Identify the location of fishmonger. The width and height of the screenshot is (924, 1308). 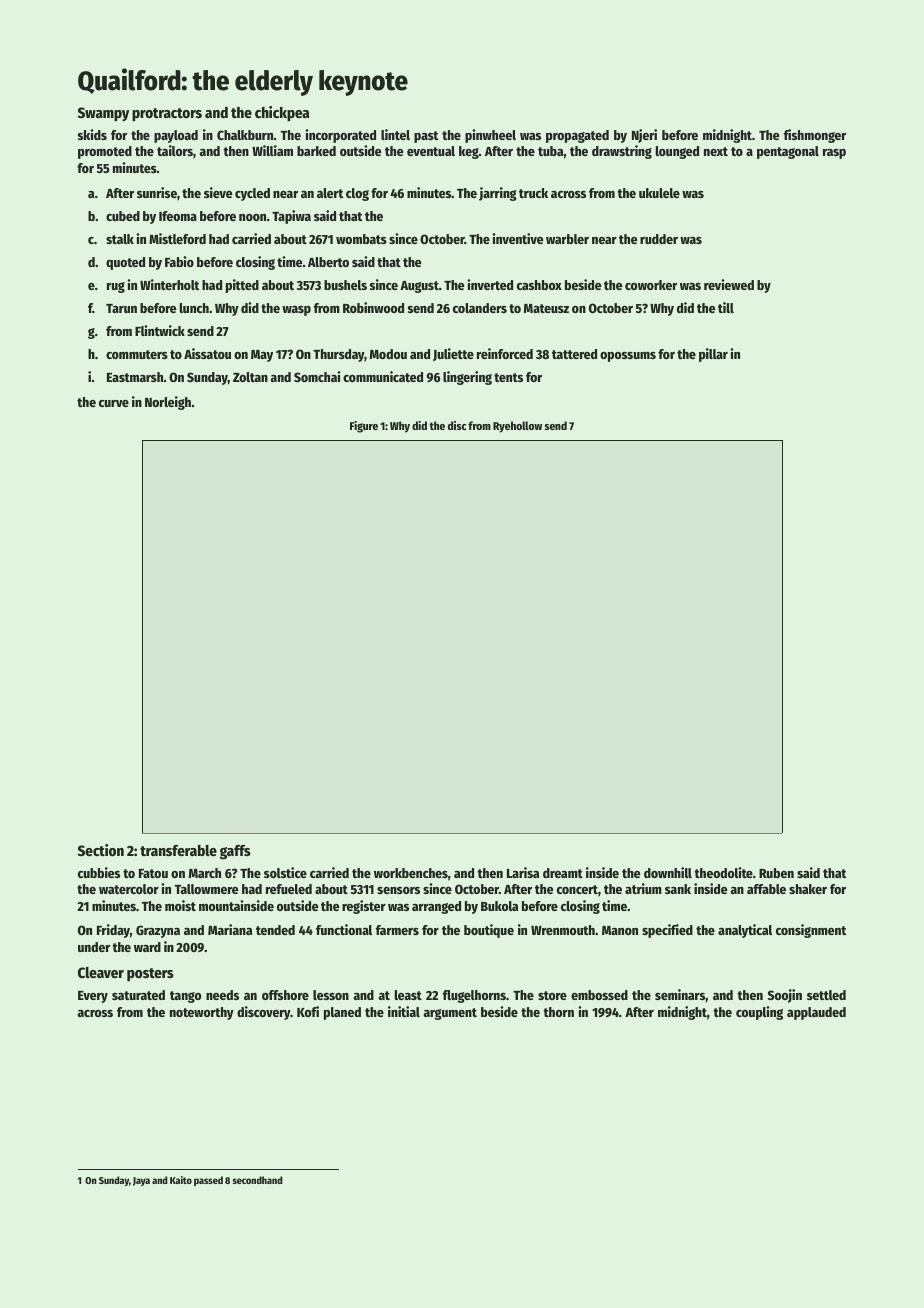
(815, 136).
